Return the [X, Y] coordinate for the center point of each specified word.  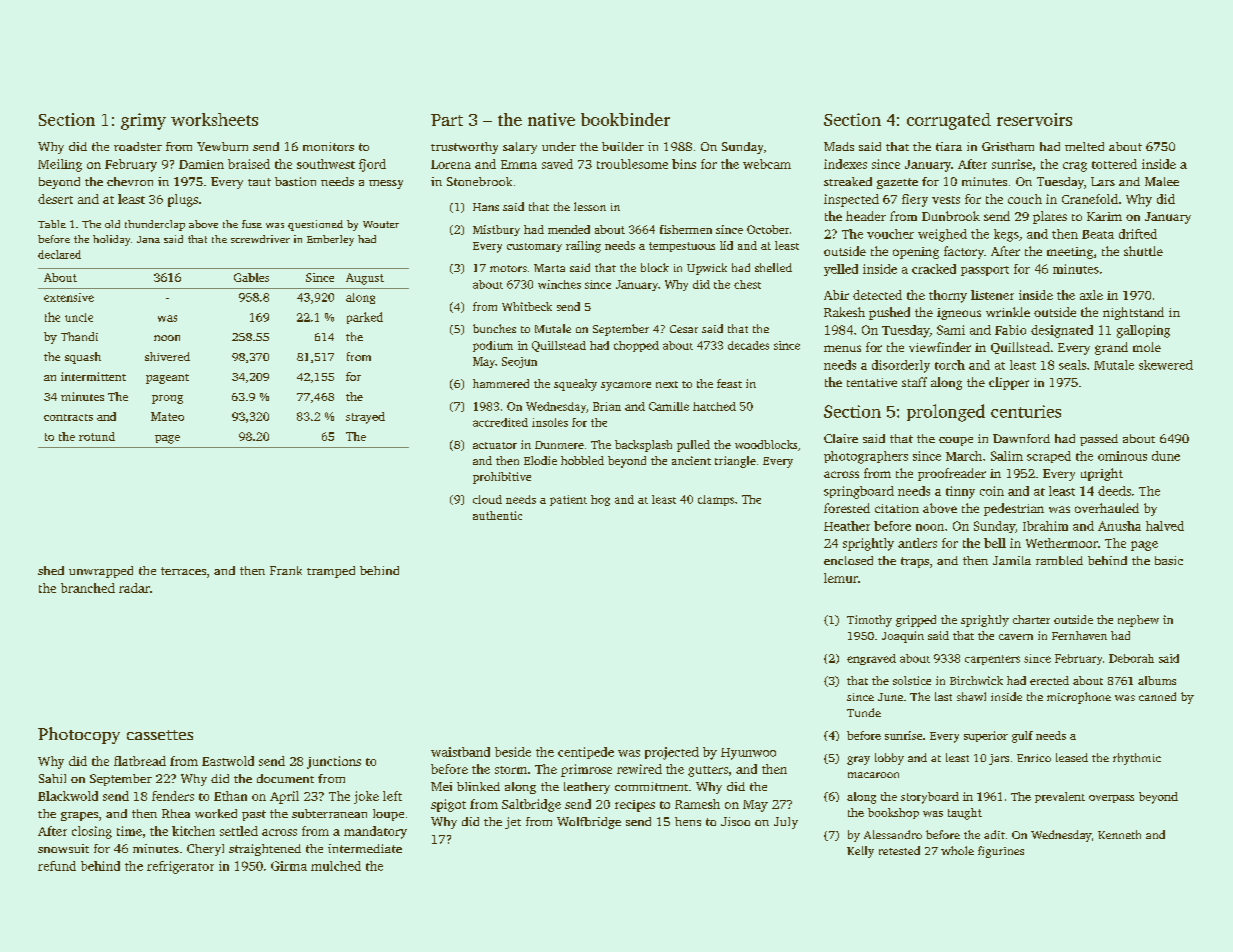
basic [1169, 560]
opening [916, 253]
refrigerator [180, 867]
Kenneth [1119, 834]
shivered [167, 356]
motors [508, 268]
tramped [331, 572]
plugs [183, 200]
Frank [286, 570]
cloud [487, 499]
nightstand [1133, 313]
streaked [848, 181]
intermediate [365, 848]
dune [1166, 456]
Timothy [869, 621]
